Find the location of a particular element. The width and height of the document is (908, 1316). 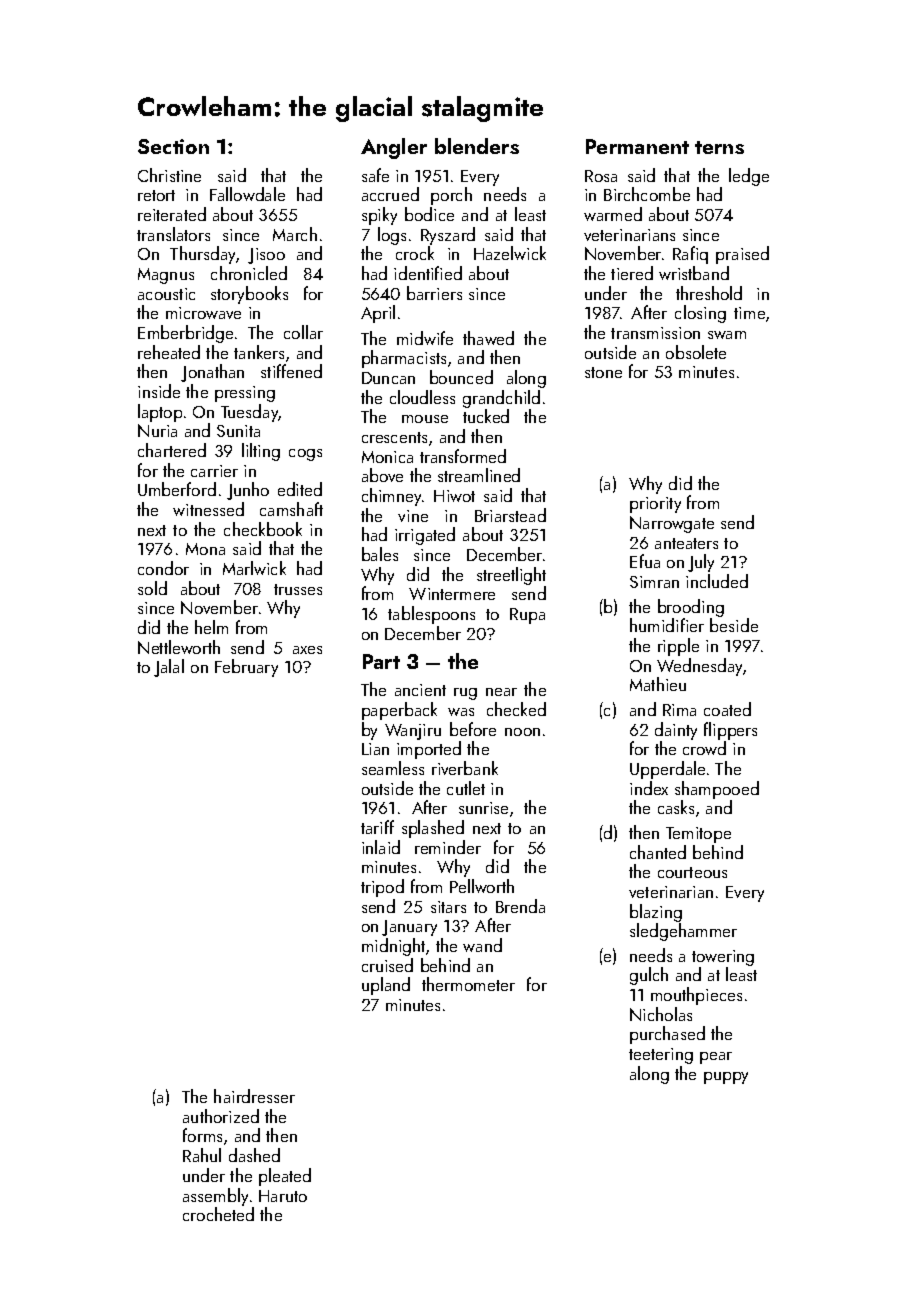

assembly is located at coordinates (215, 1197).
